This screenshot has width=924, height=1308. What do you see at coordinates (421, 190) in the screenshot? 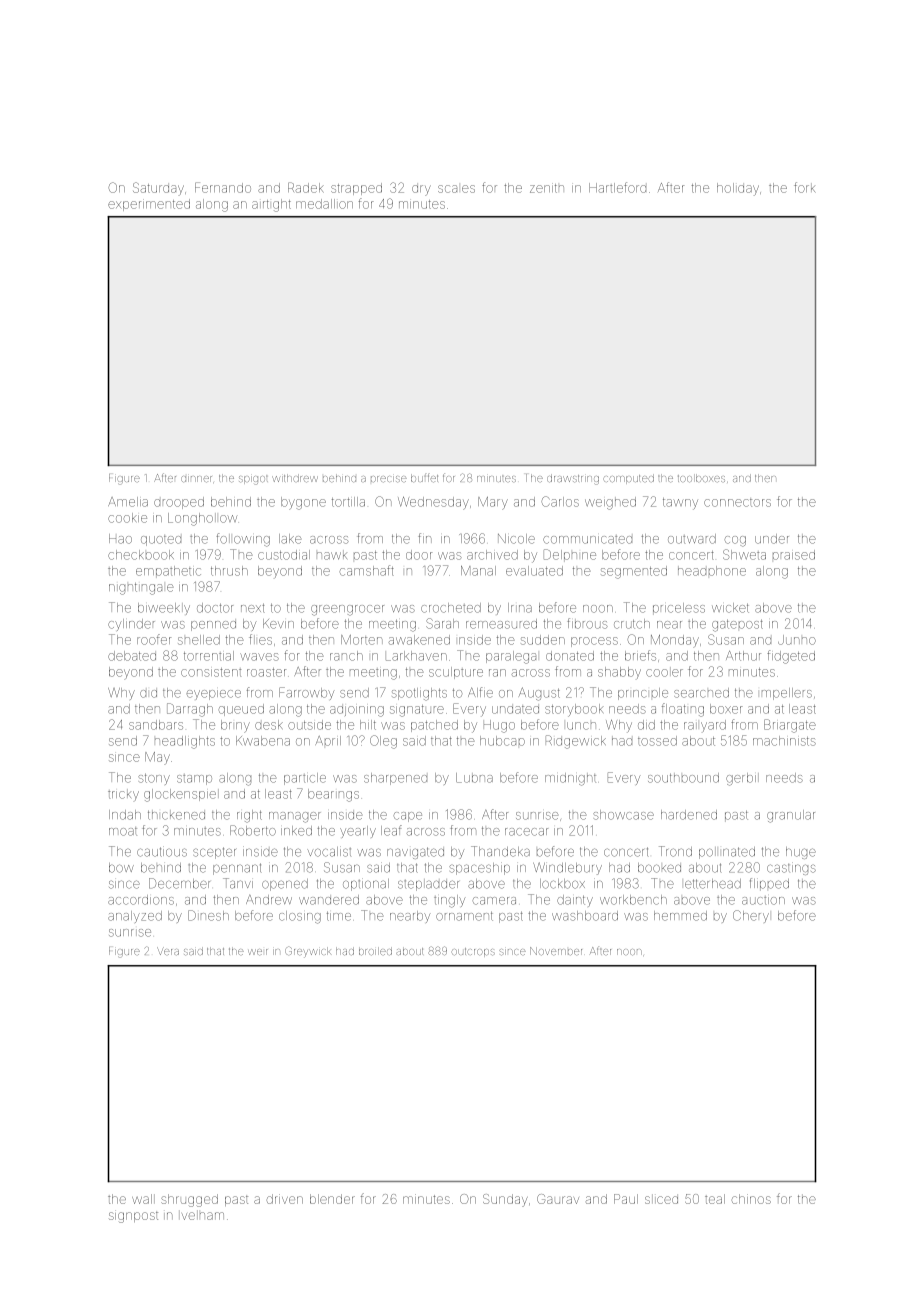
I see `dry` at bounding box center [421, 190].
